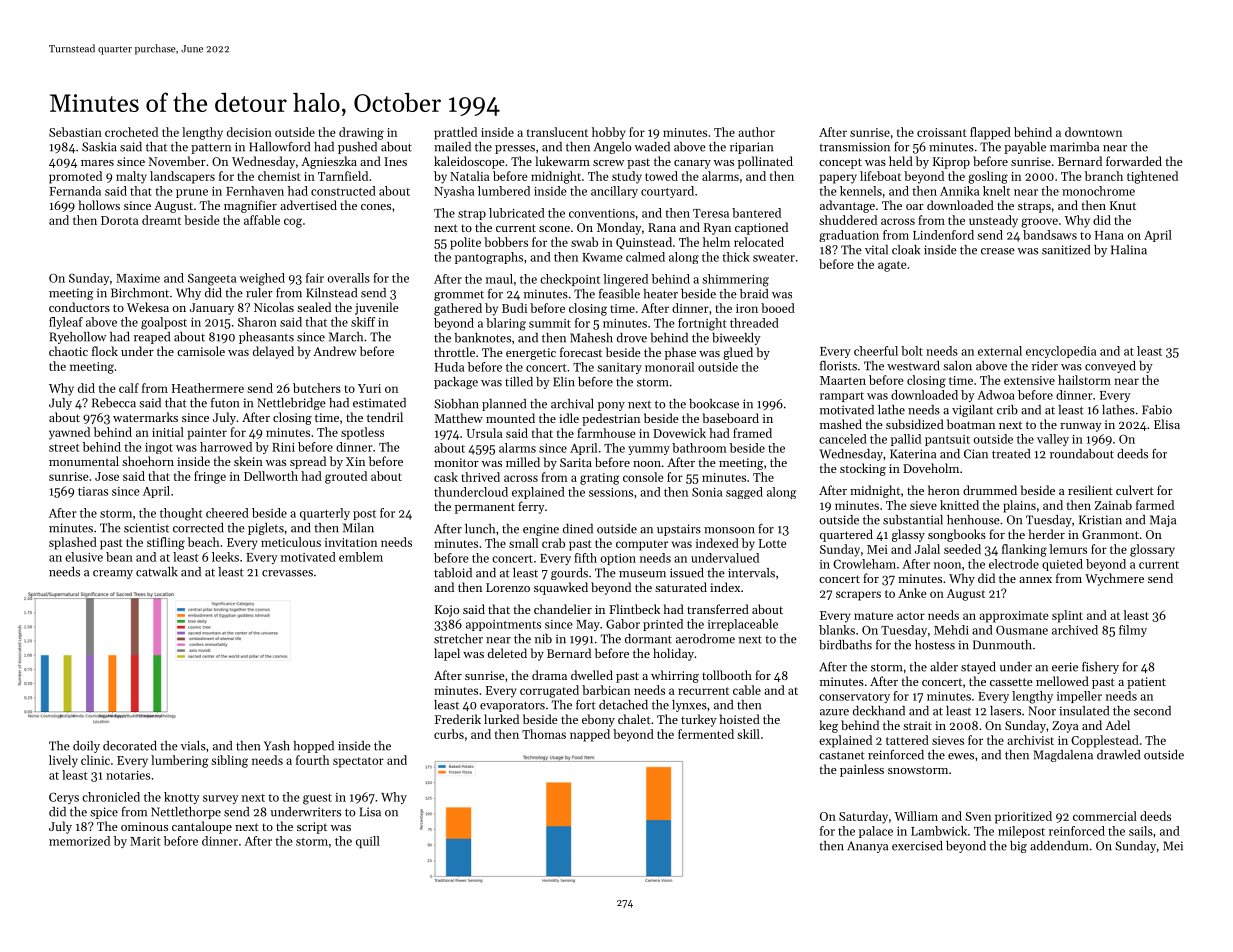 The width and height of the image is (1233, 952). I want to click on annex, so click(1035, 580).
